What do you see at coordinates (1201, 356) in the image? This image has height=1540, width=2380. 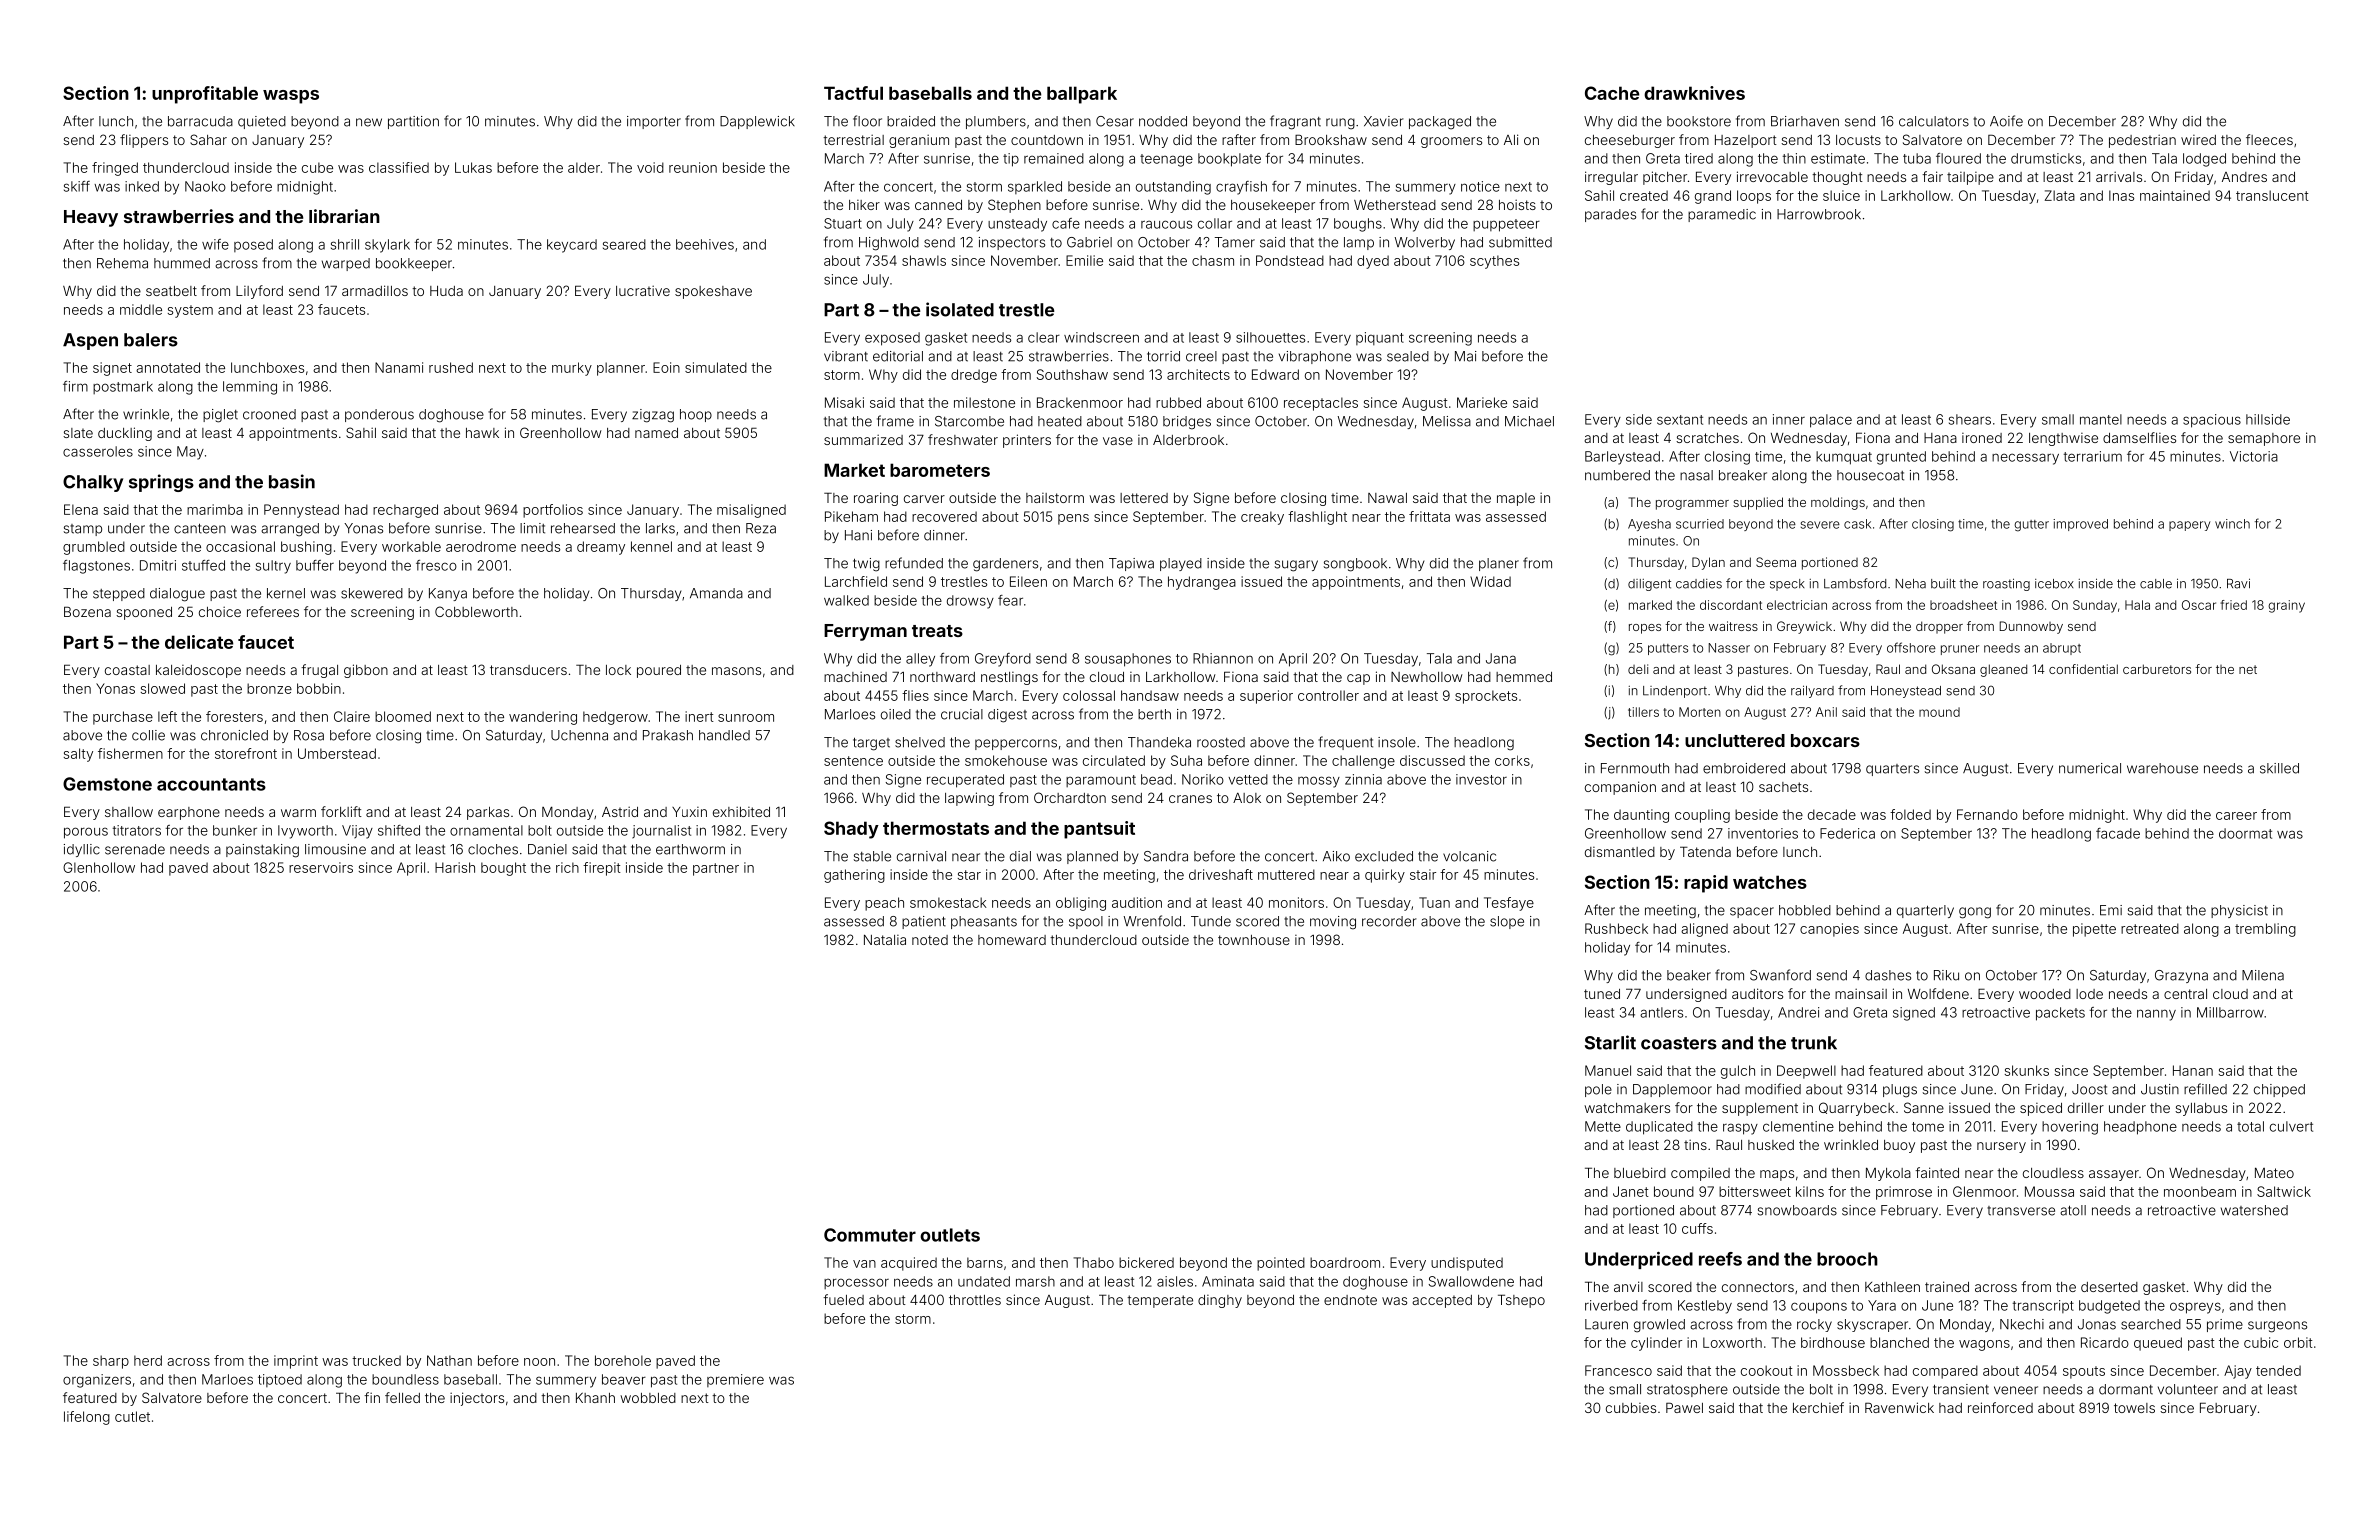 I see `creel` at bounding box center [1201, 356].
